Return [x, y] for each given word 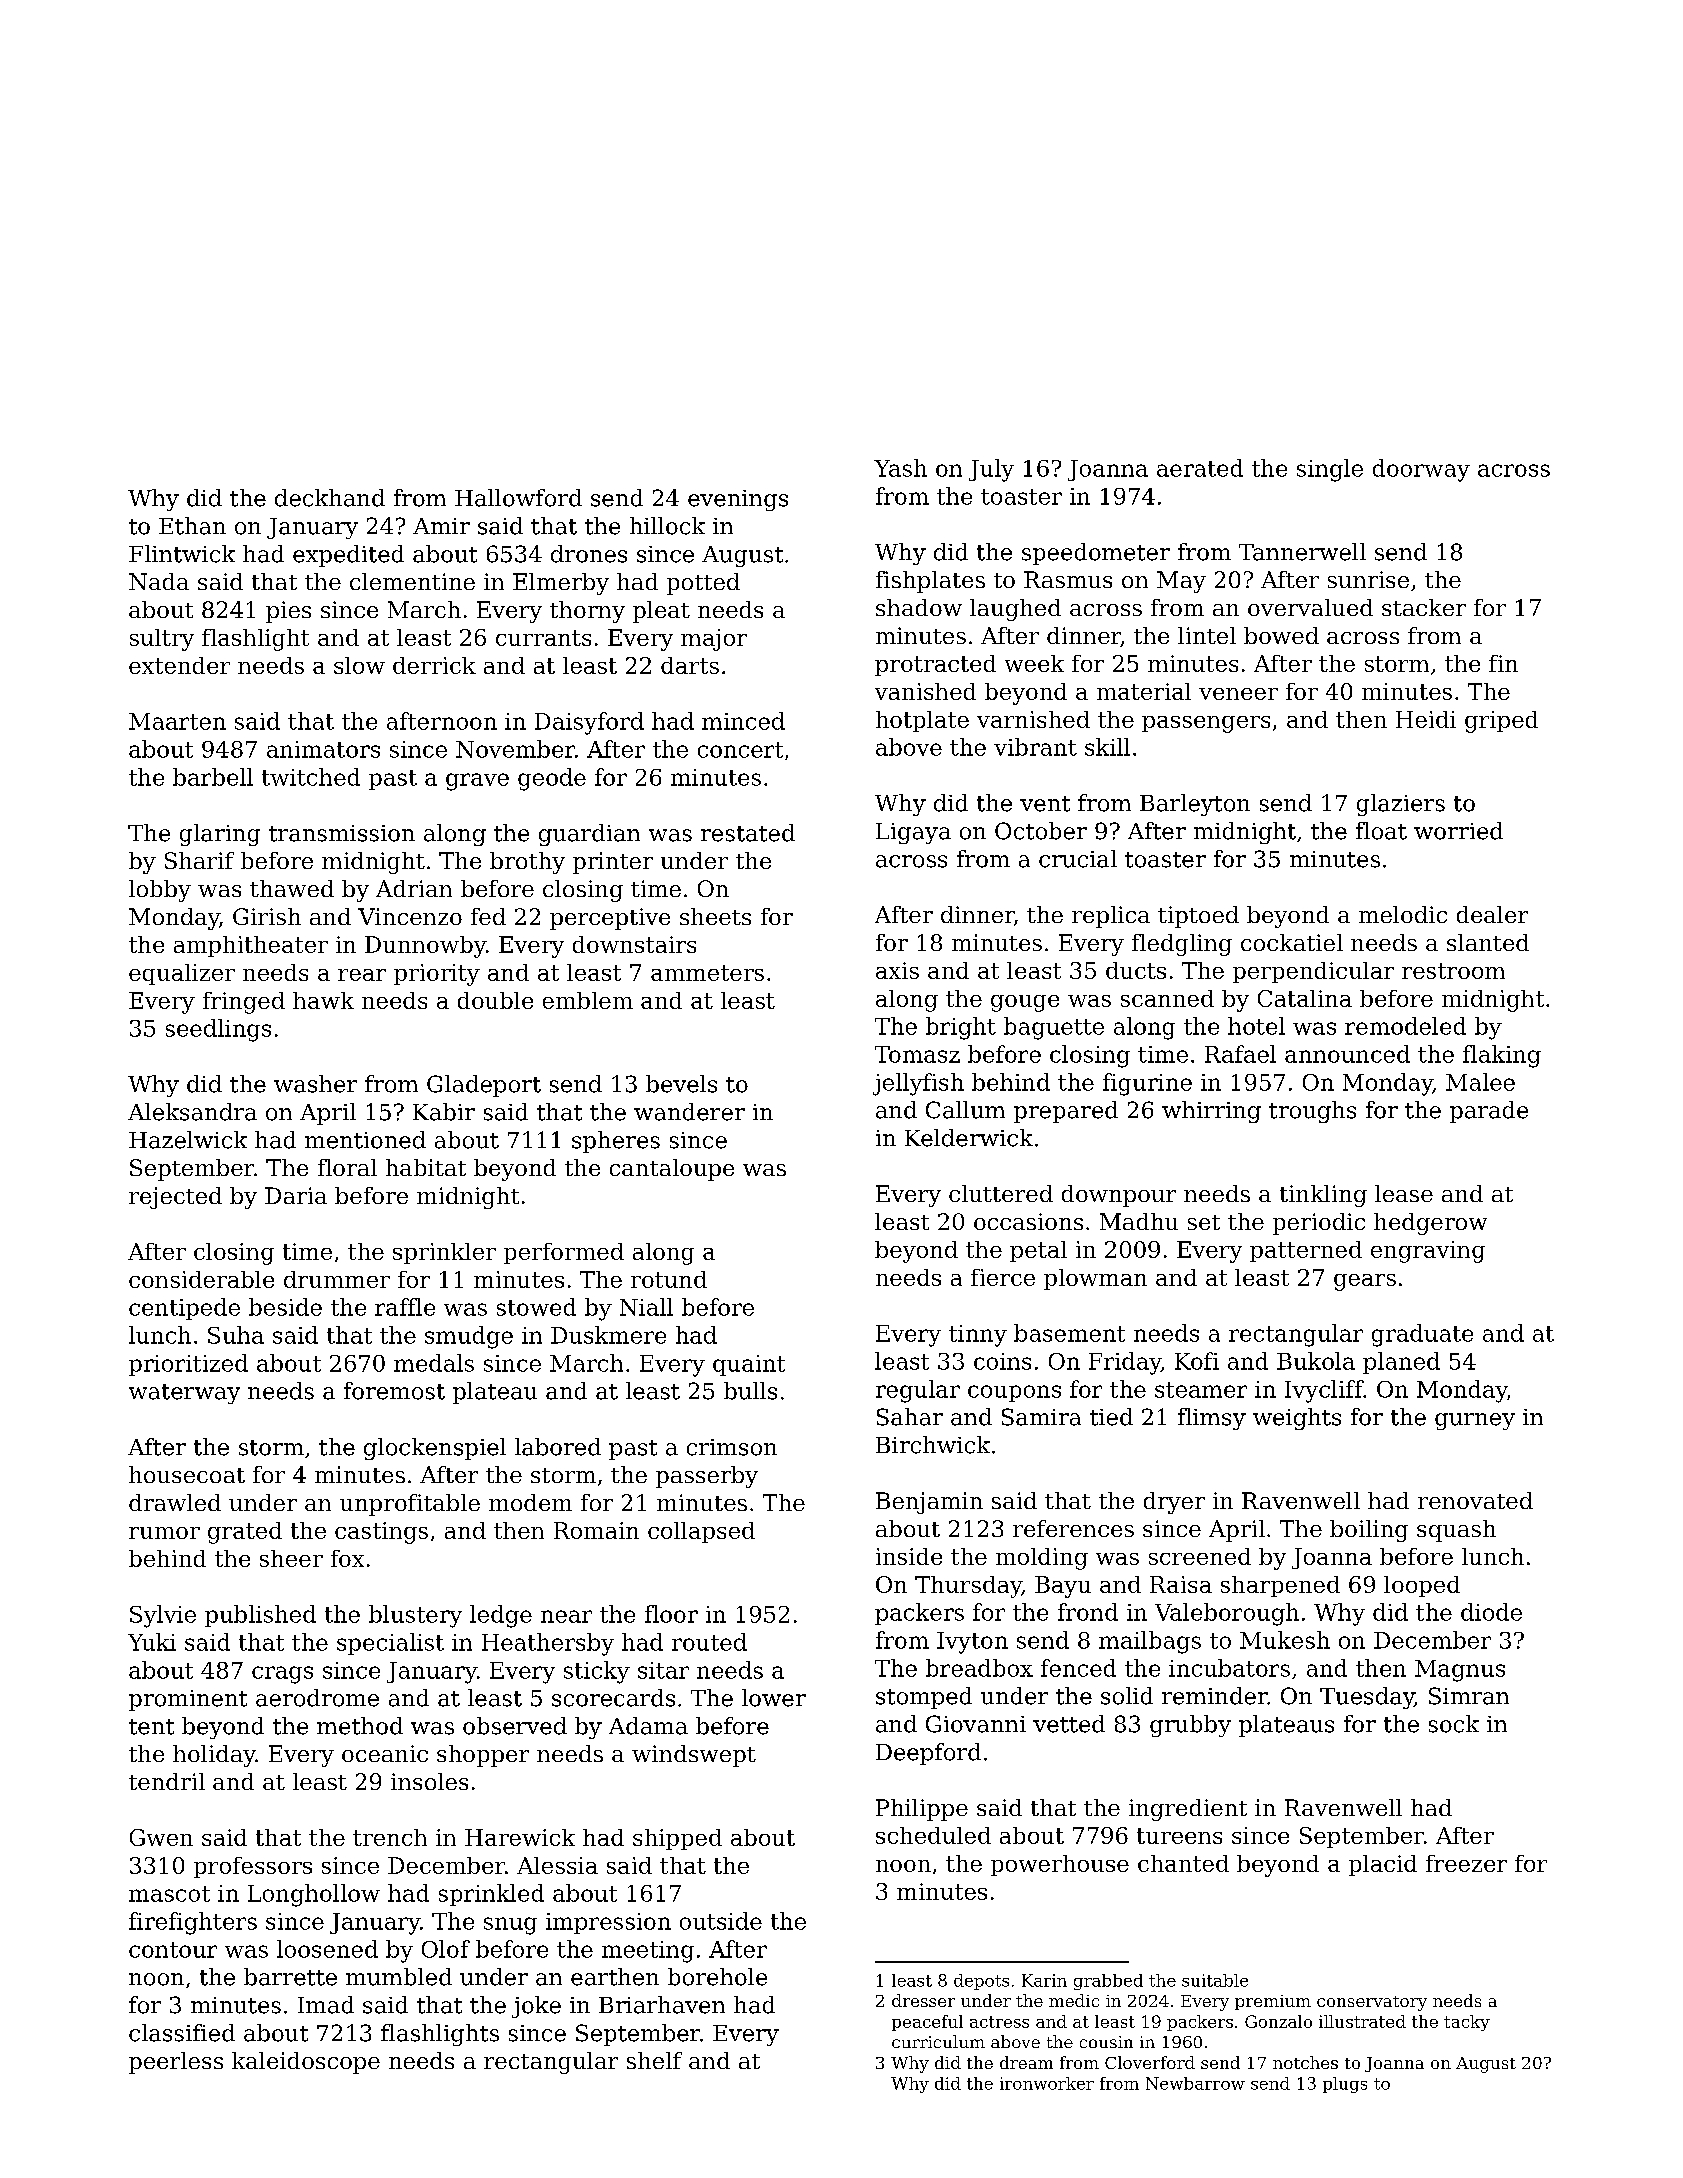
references [1073, 1528]
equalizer [182, 974]
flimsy [1212, 1419]
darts [690, 665]
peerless [176, 2063]
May [1181, 582]
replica [1111, 917]
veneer [1238, 694]
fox [347, 1558]
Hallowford [518, 498]
